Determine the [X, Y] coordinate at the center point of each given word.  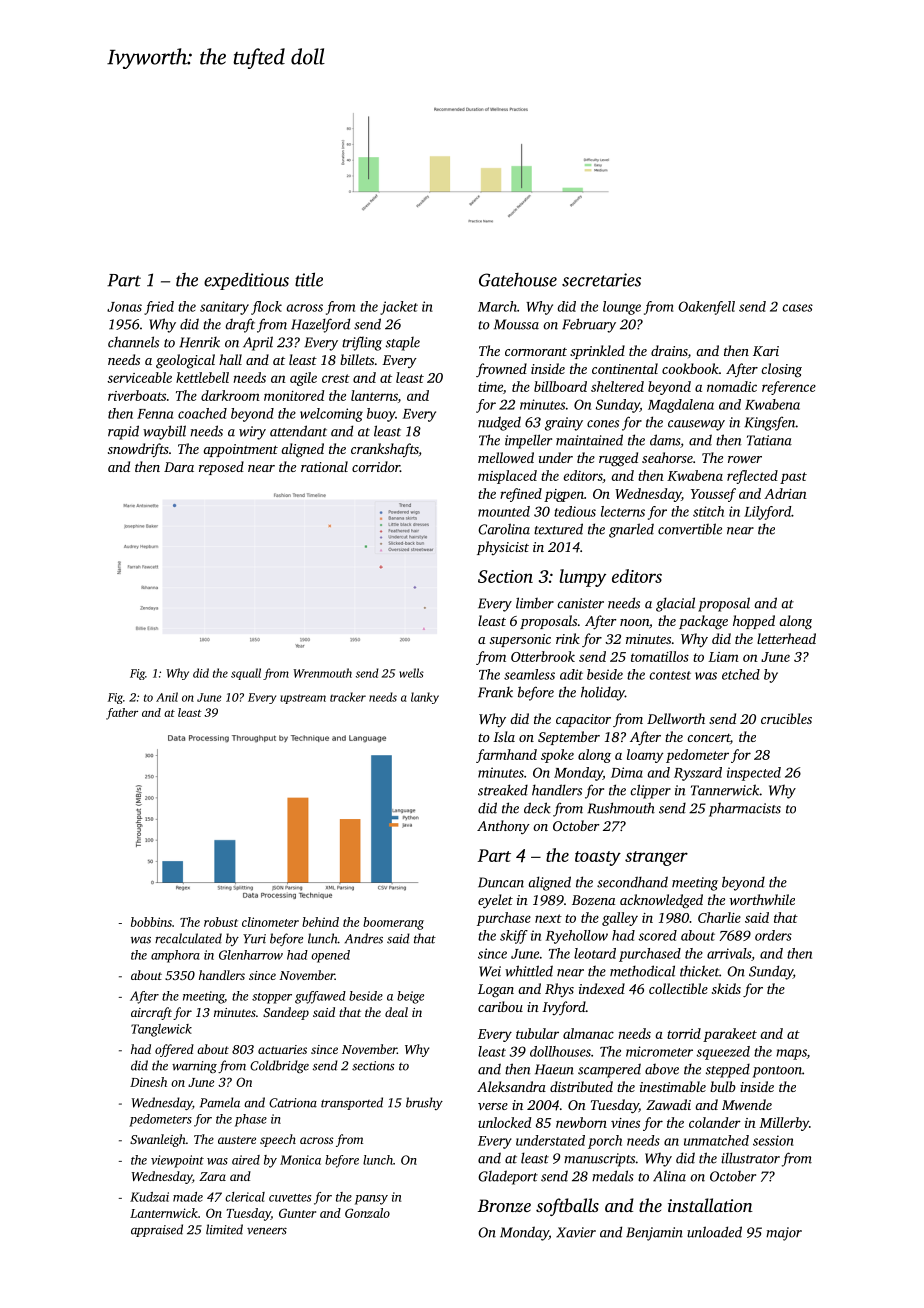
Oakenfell [706, 308]
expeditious [246, 281]
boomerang [393, 923]
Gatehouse [518, 280]
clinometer [270, 922]
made [188, 1197]
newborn [581, 1122]
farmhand [506, 756]
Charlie [719, 917]
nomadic [732, 386]
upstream [303, 699]
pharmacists [745, 809]
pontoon [777, 1072]
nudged [499, 423]
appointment [240, 450]
